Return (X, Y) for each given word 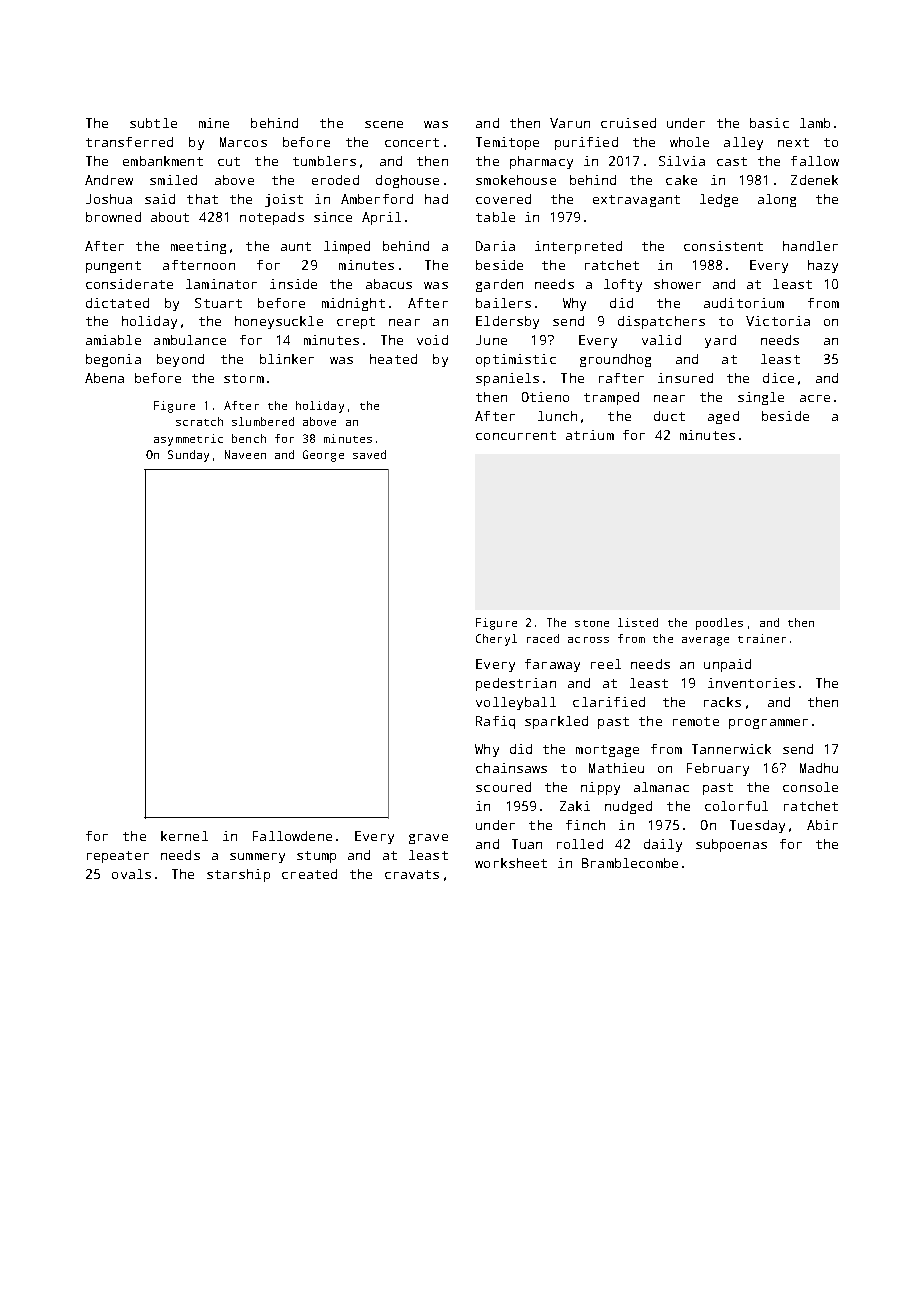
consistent (723, 246)
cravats (412, 874)
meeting (198, 247)
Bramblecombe (630, 863)
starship (238, 875)
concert (412, 142)
